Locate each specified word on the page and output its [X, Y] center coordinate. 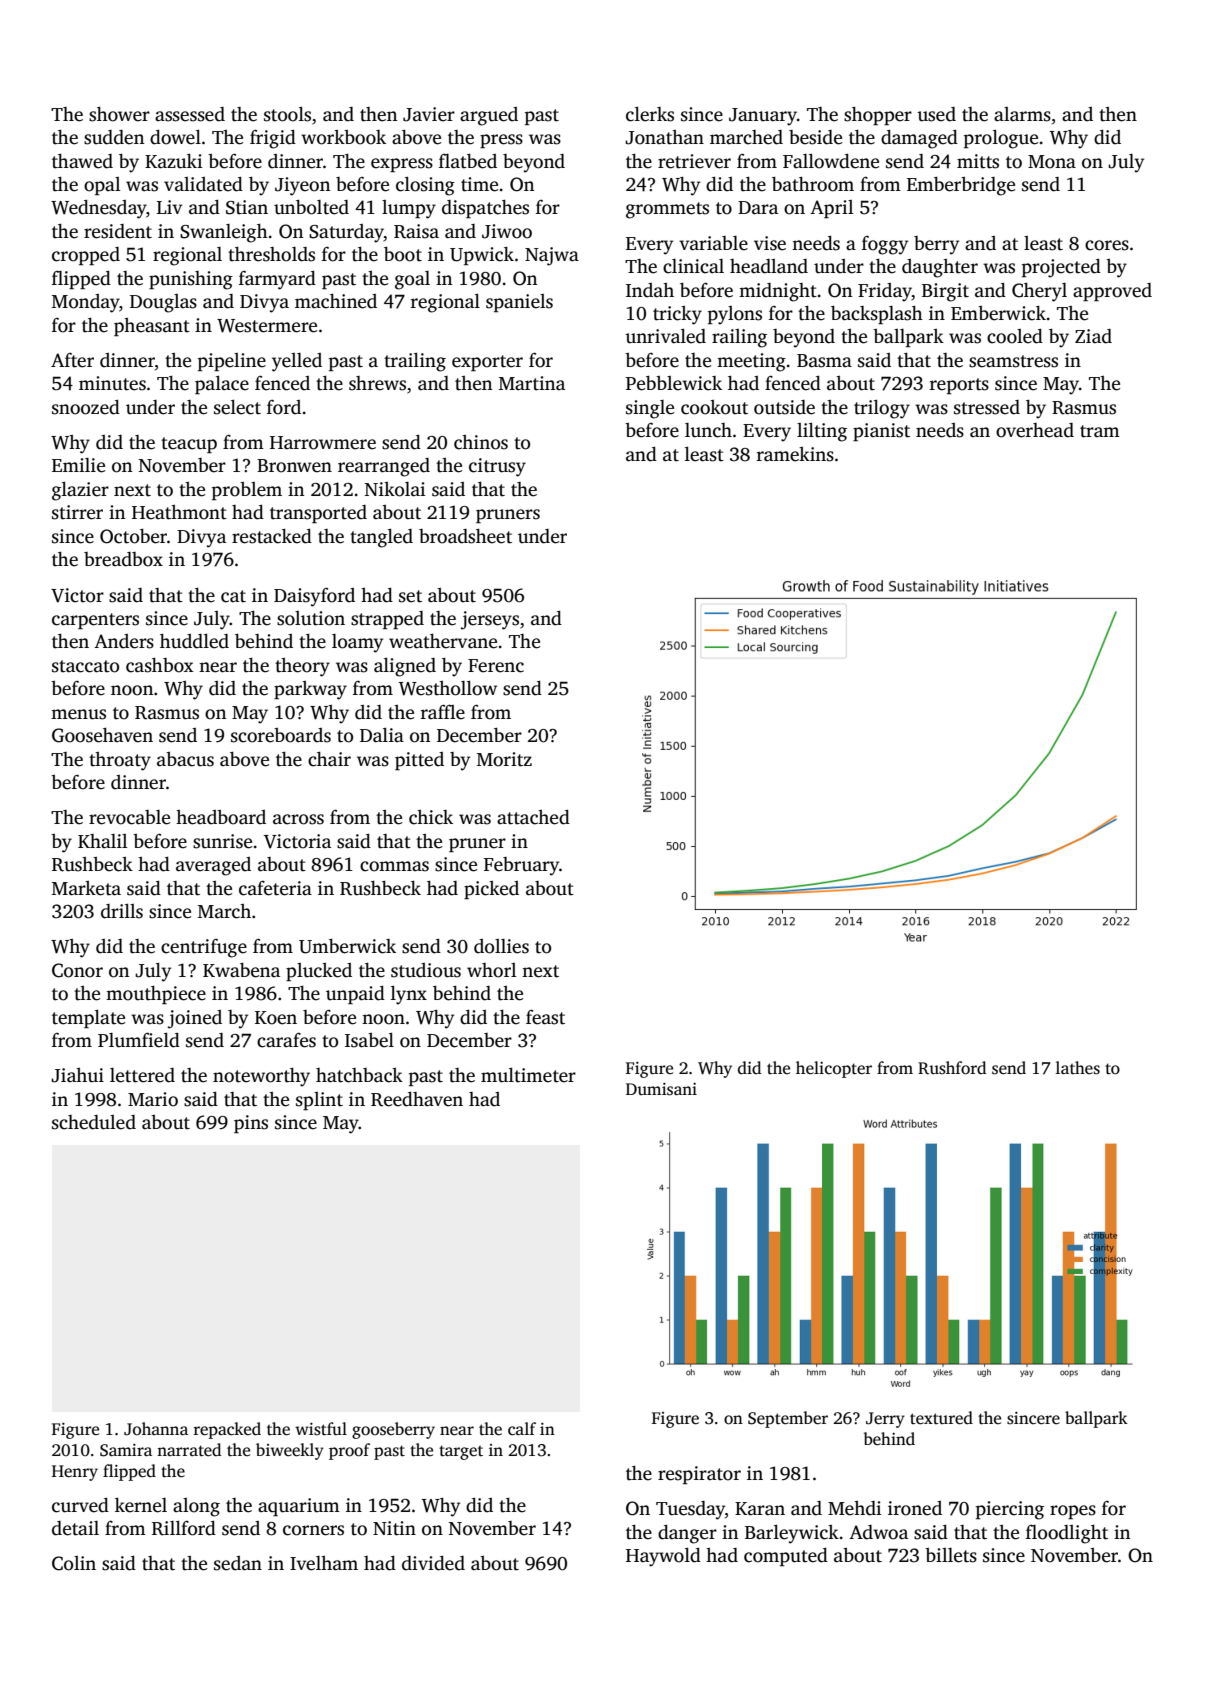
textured [941, 1418]
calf [522, 1429]
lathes [1078, 1068]
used [936, 114]
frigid [273, 139]
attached [533, 817]
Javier [429, 114]
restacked [272, 536]
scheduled [94, 1122]
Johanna [156, 1429]
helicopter [834, 1069]
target [461, 1452]
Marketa [86, 888]
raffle [443, 712]
